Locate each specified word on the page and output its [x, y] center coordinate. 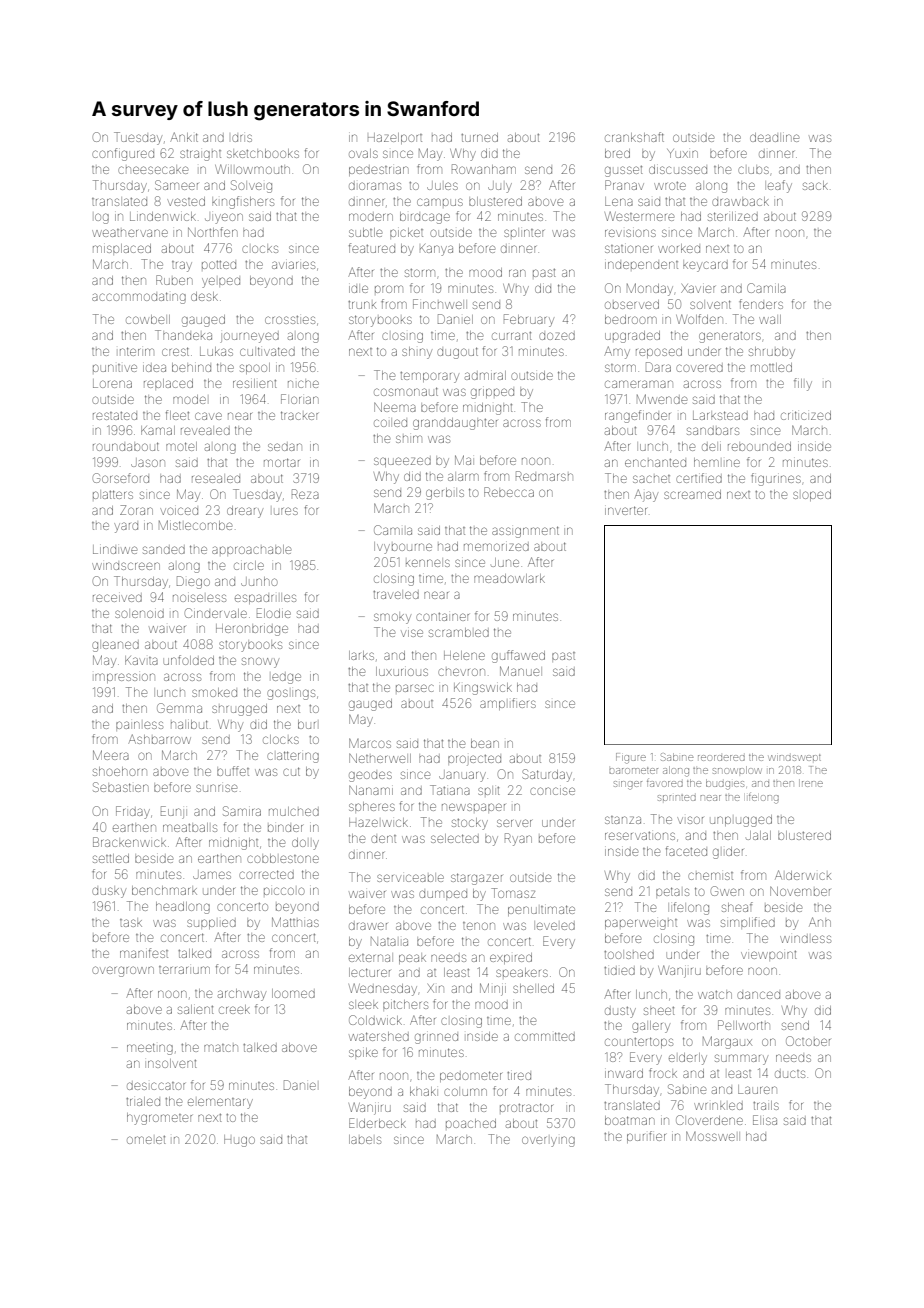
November [800, 891]
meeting [150, 1049]
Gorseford [121, 478]
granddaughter [455, 424]
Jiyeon [224, 218]
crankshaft [634, 137]
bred [617, 153]
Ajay [646, 495]
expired [511, 958]
